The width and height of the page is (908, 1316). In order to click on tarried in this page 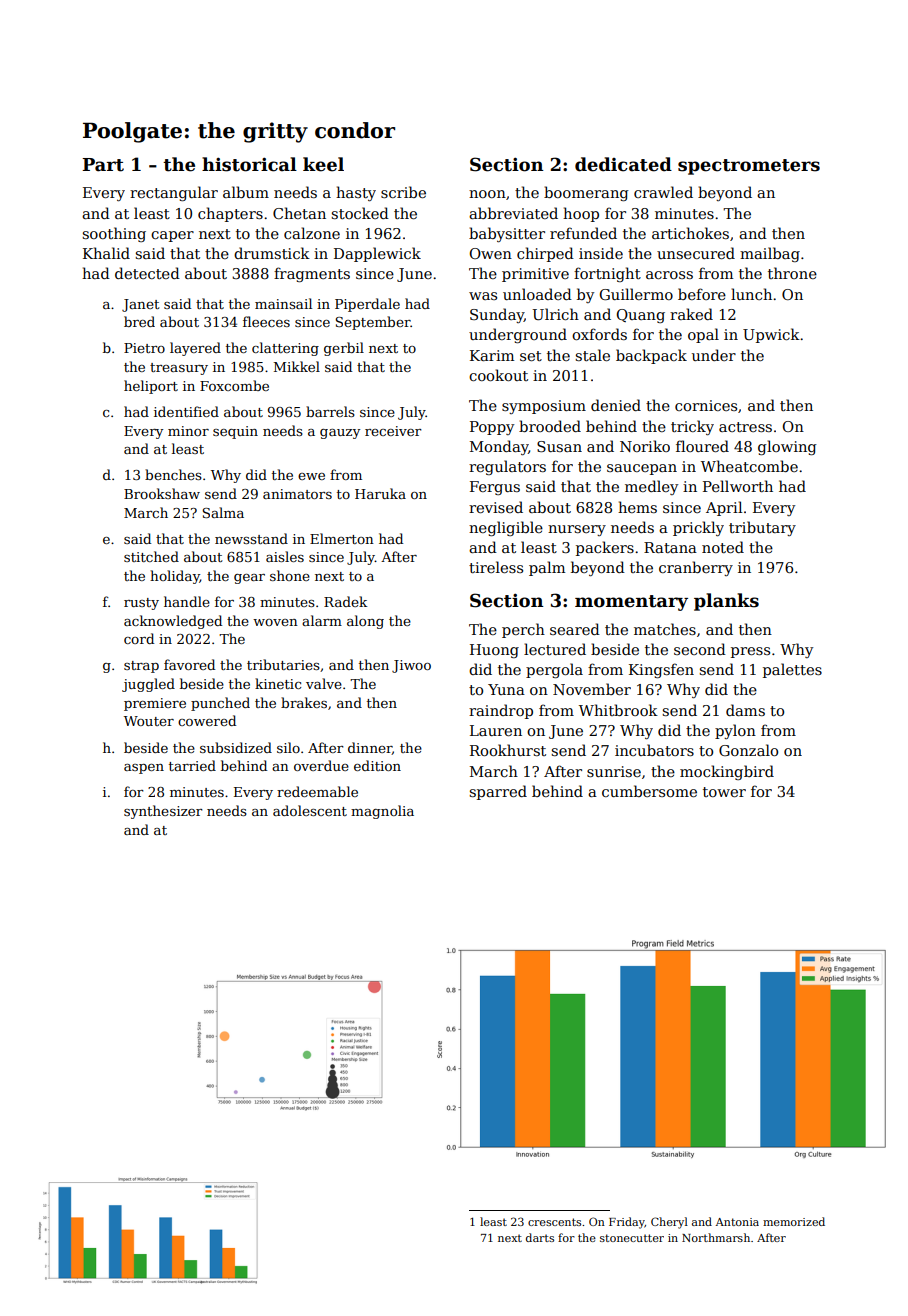, I will do `click(192, 765)`.
